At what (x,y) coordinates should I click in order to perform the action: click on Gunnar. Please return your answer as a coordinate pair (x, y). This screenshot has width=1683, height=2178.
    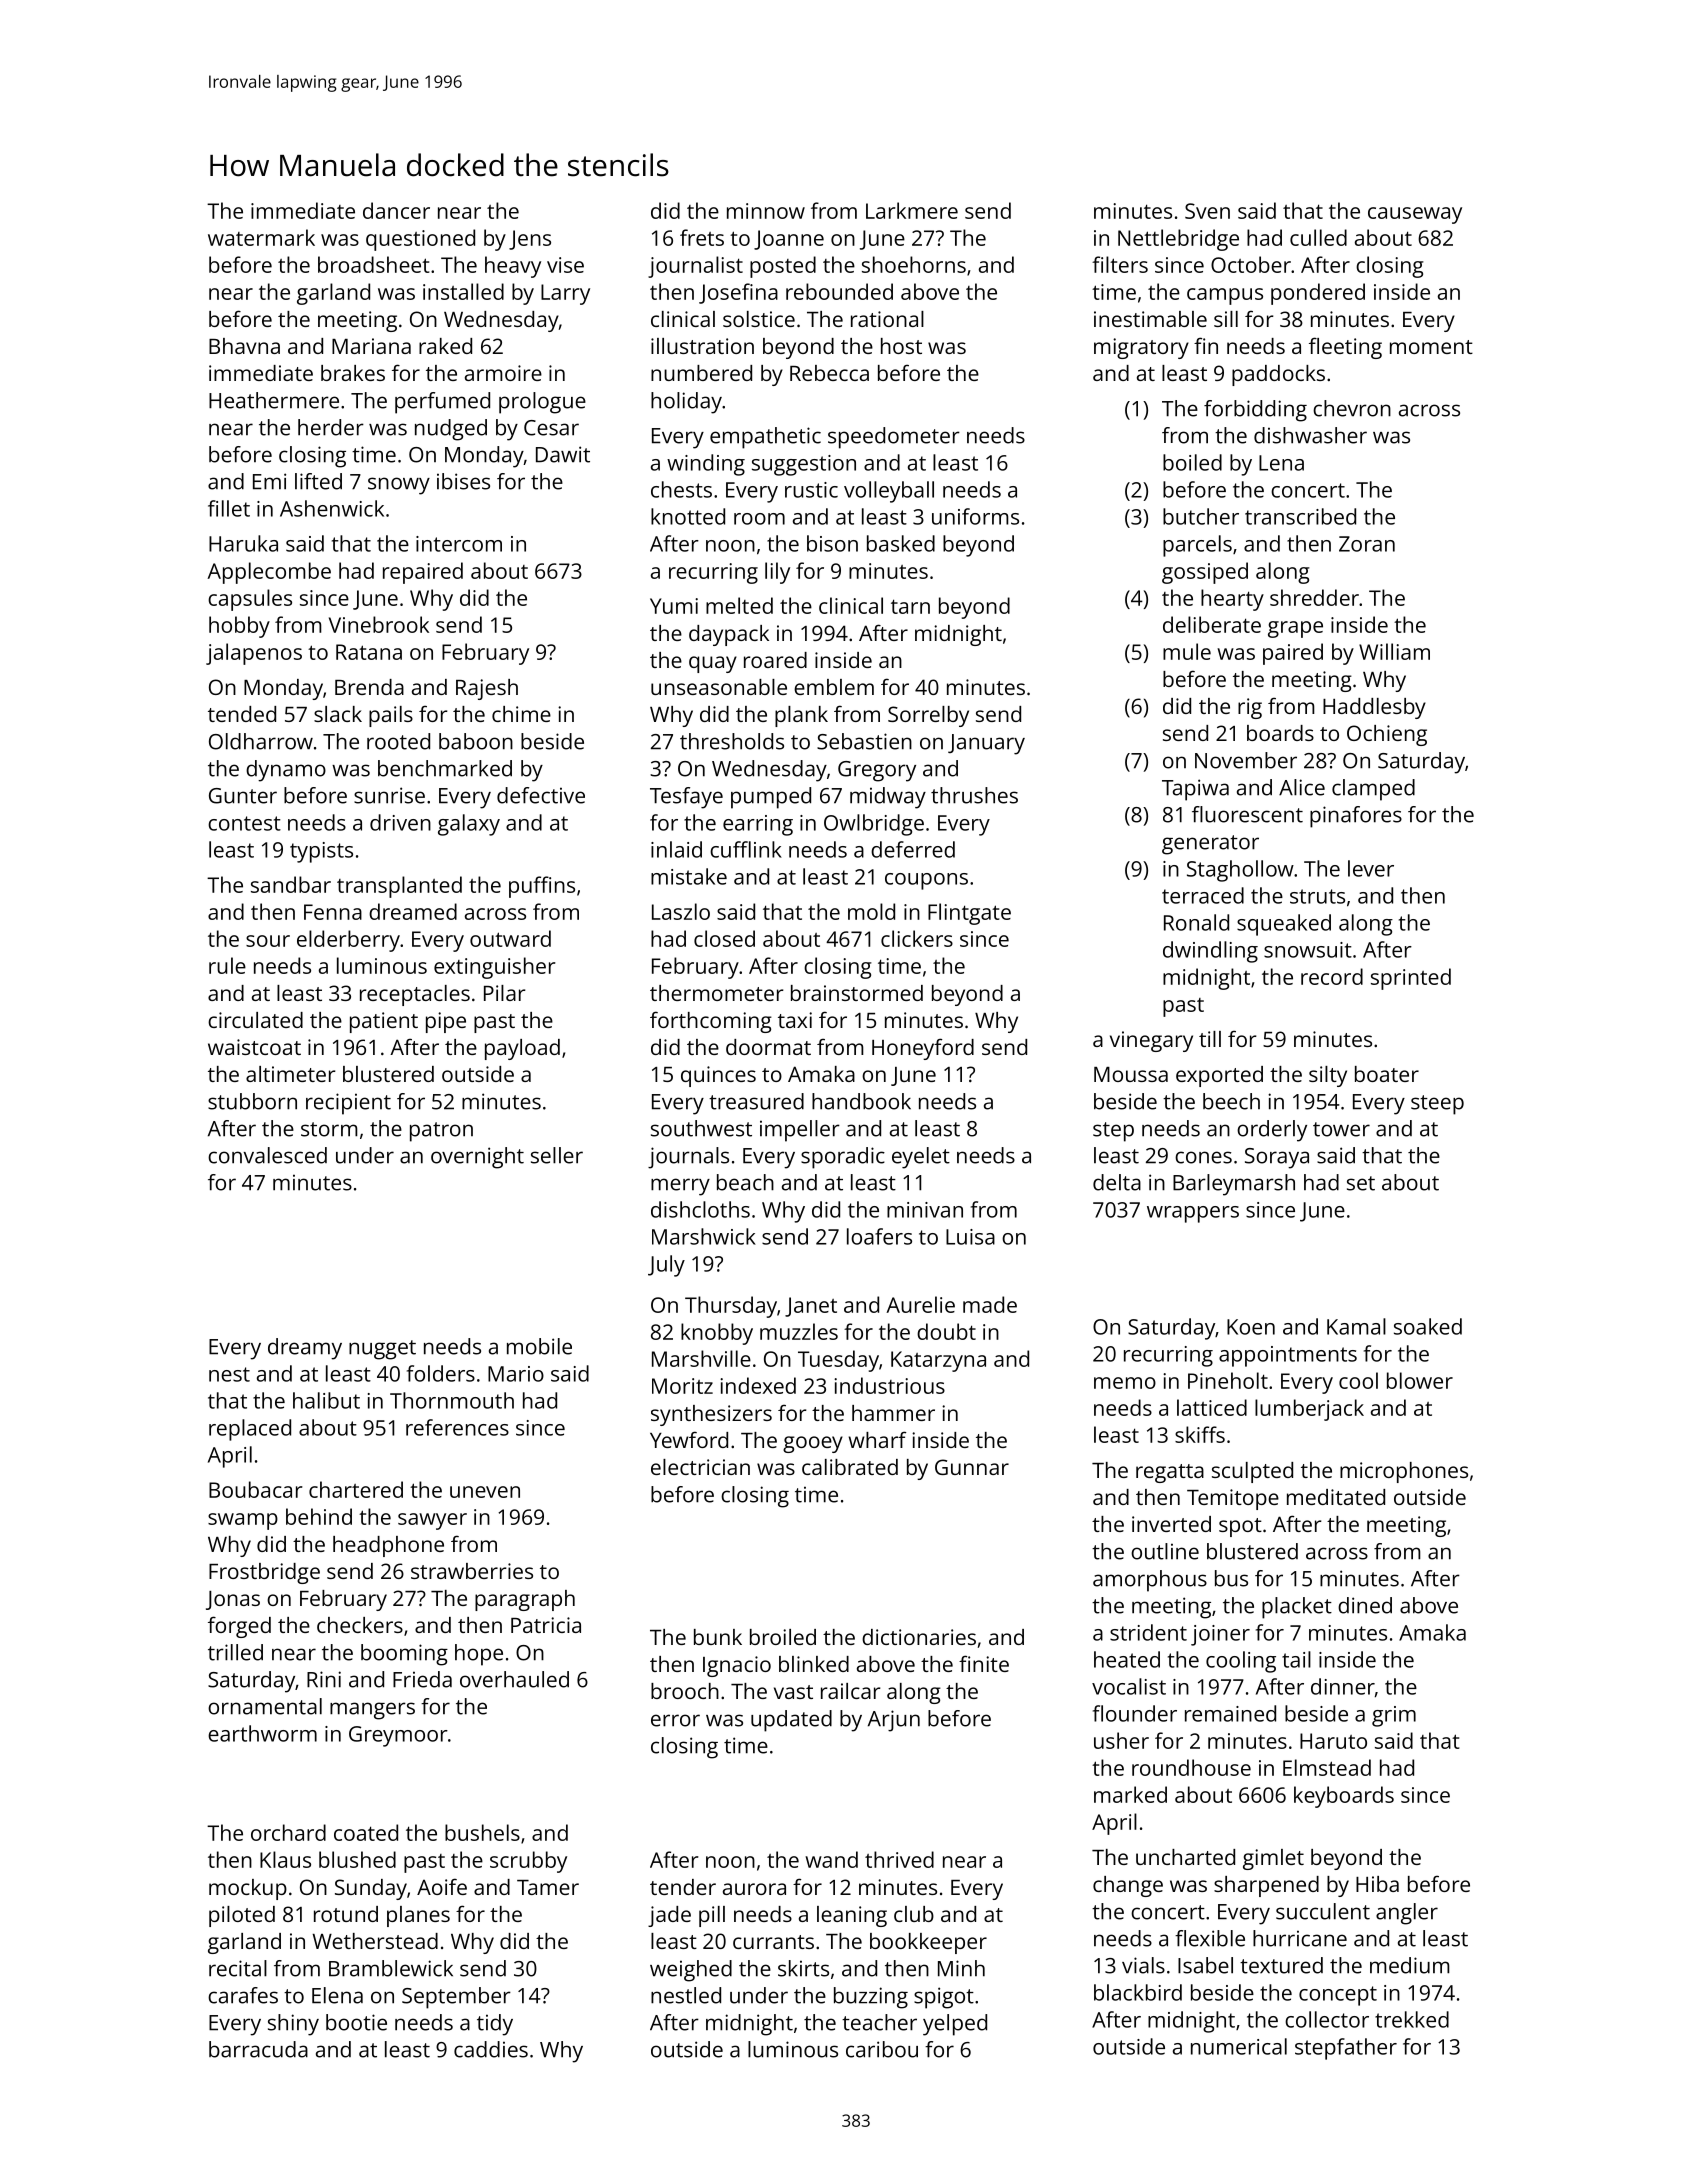
    Looking at the image, I should click on (972, 1467).
